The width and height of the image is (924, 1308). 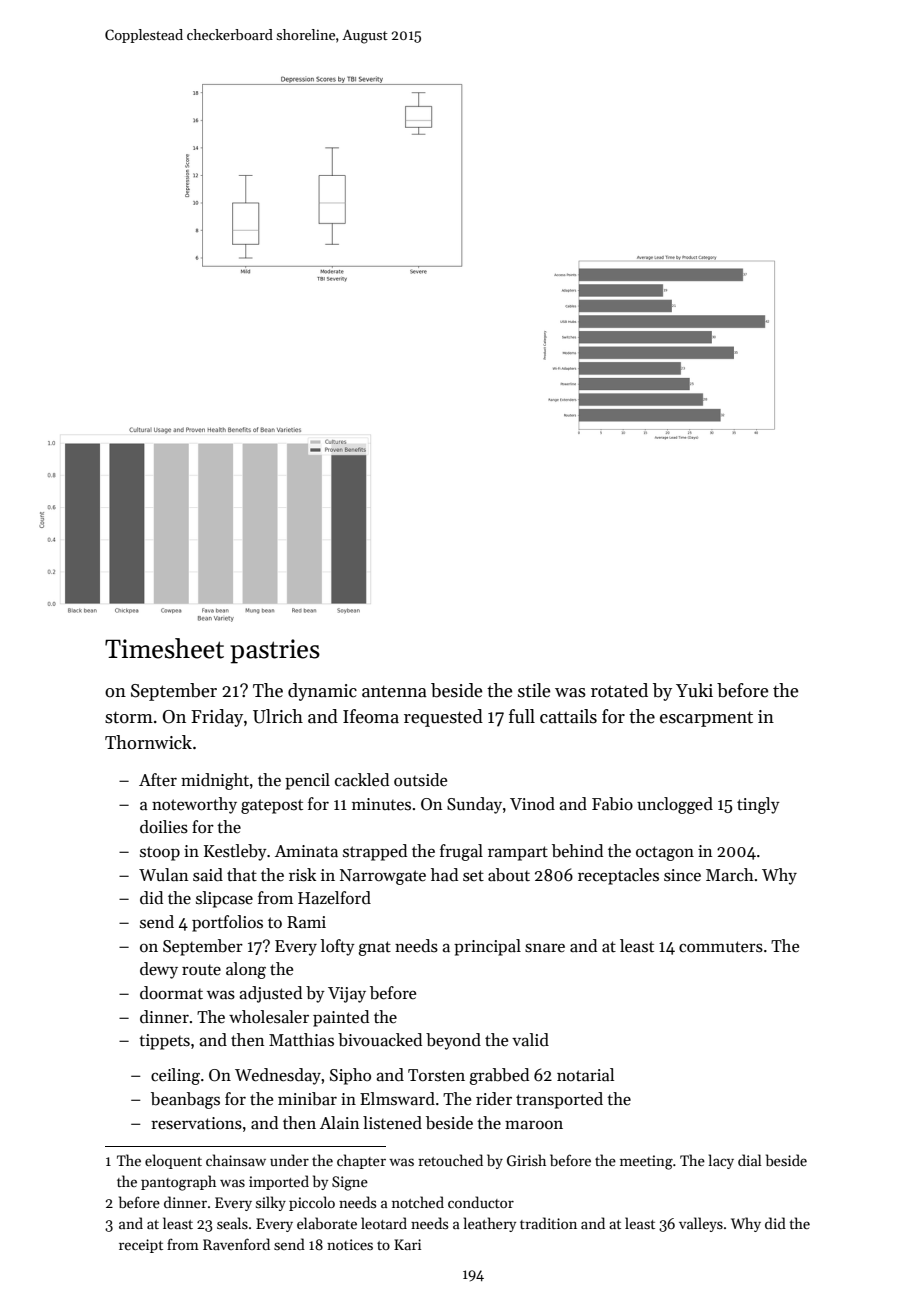 What do you see at coordinates (227, 923) in the image?
I see `portfolios` at bounding box center [227, 923].
